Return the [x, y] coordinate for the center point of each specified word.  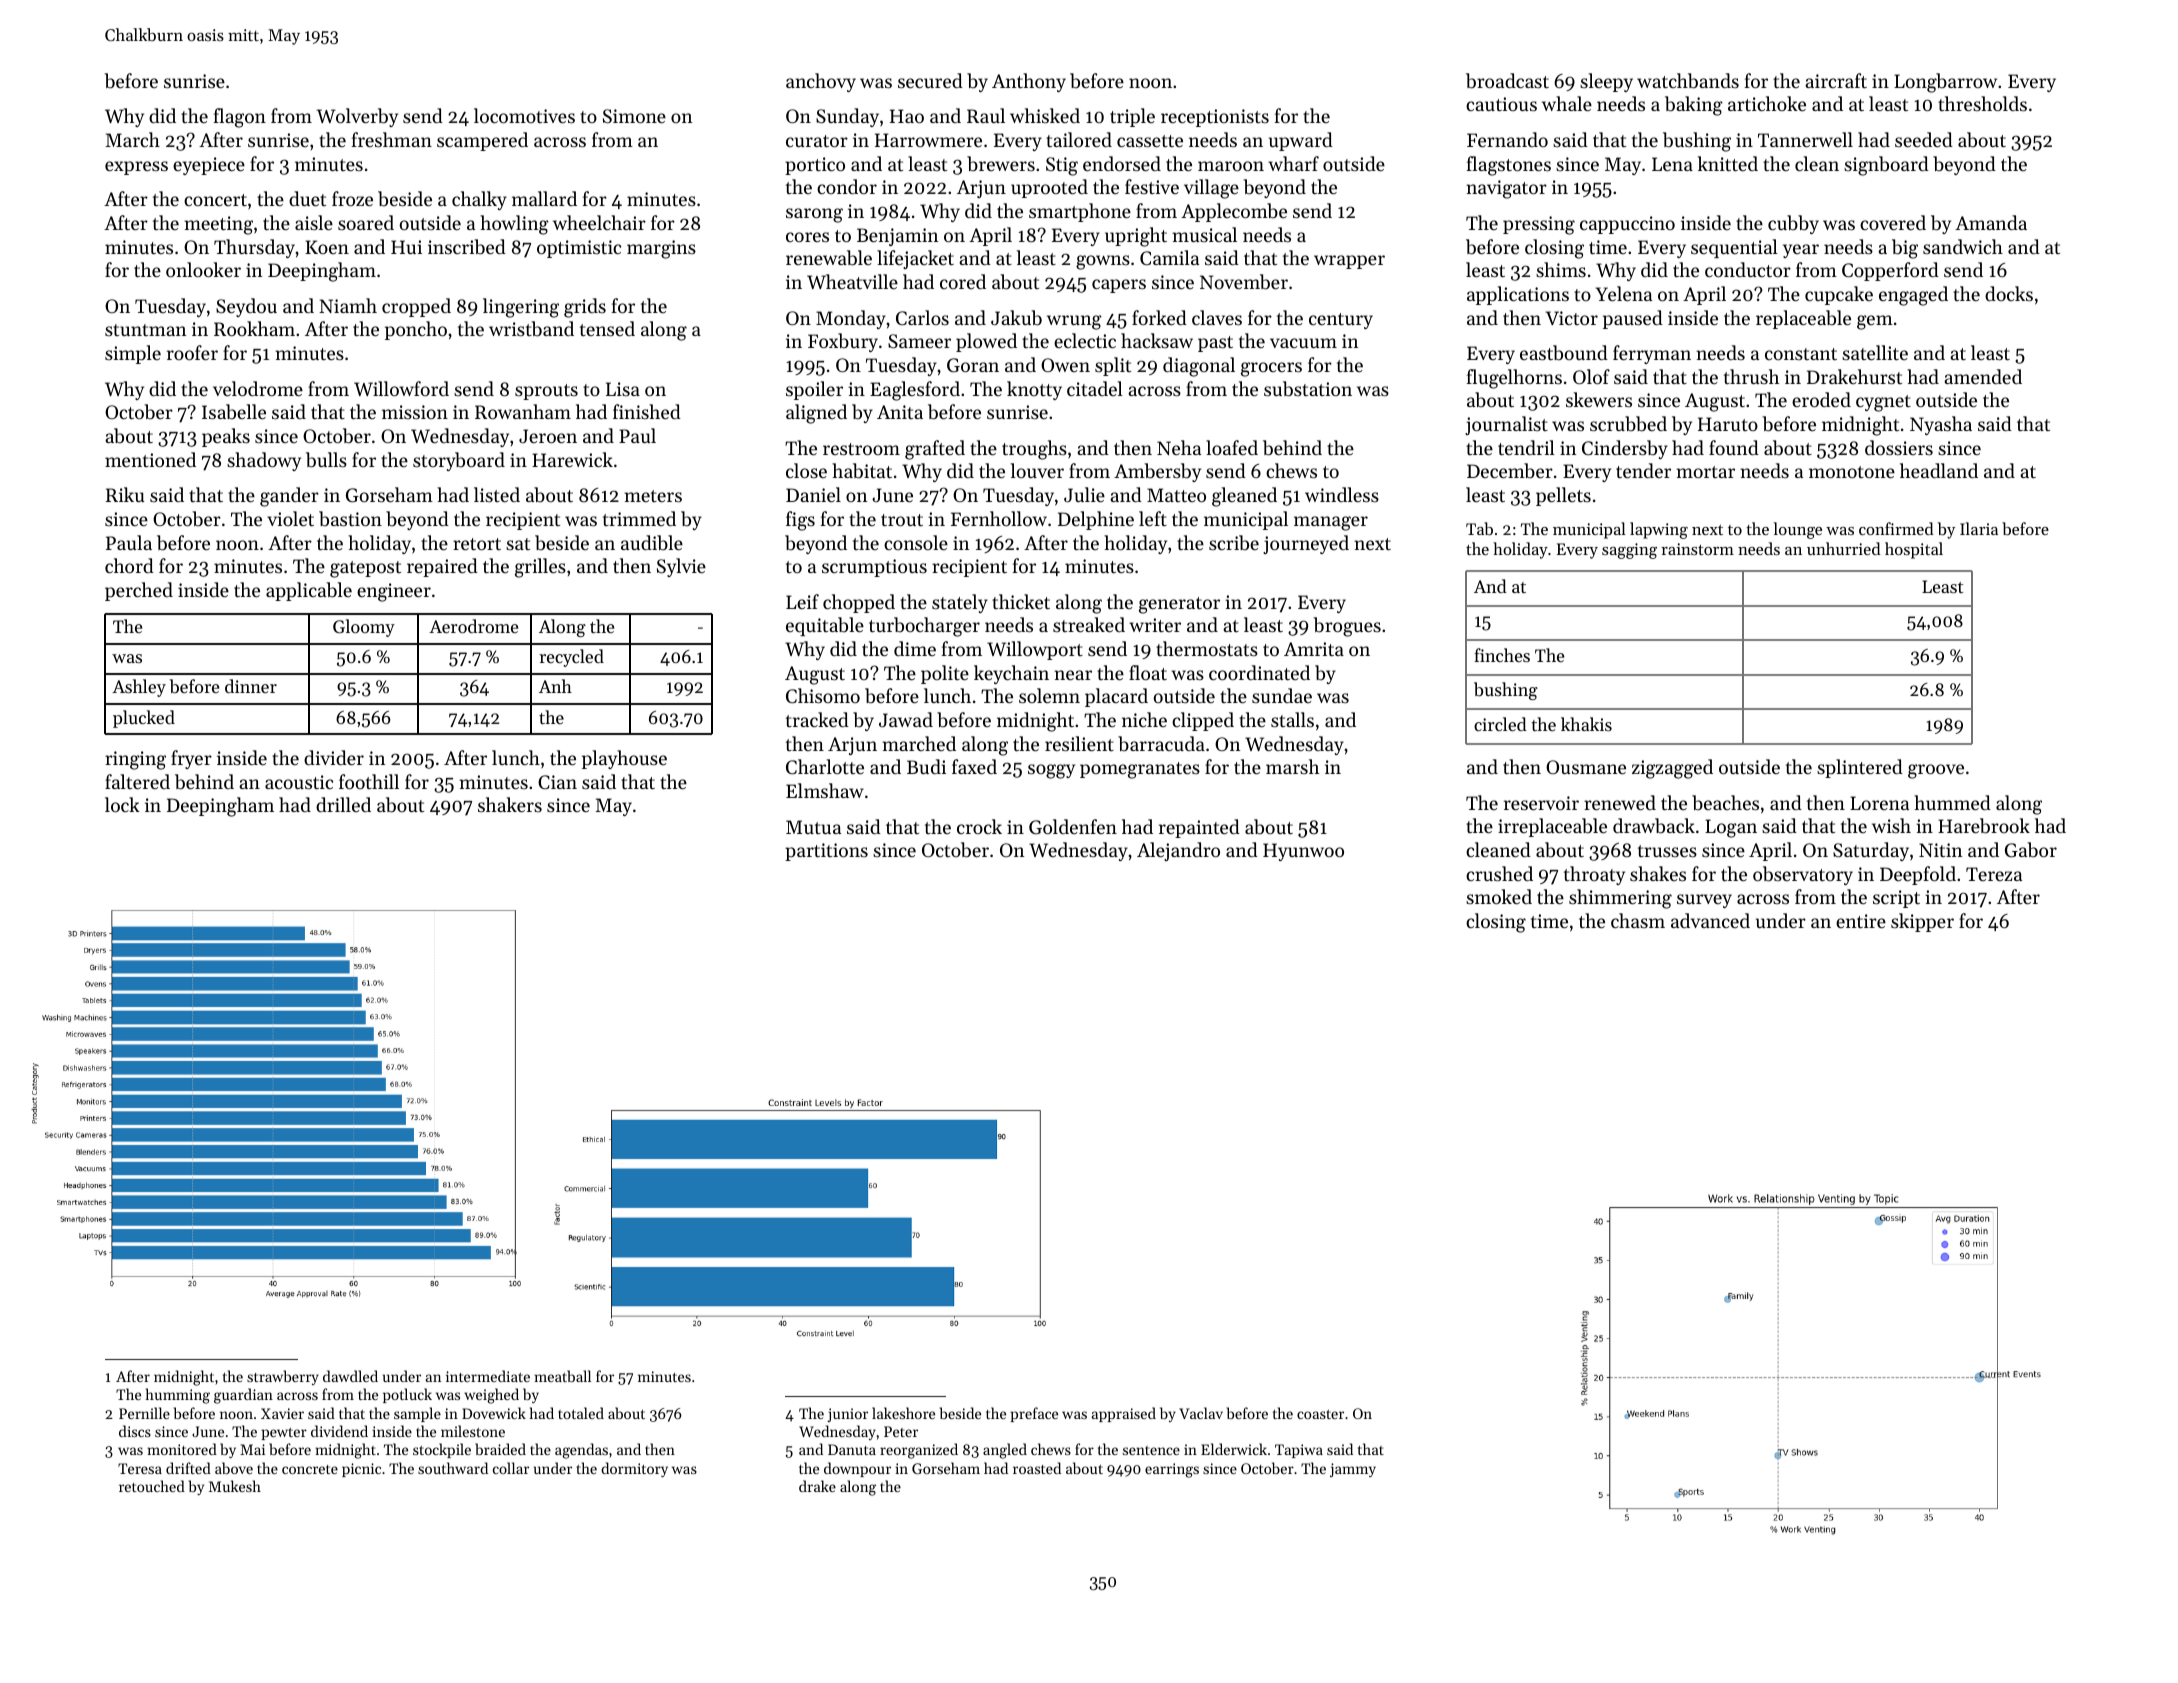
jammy [1353, 1470]
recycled [571, 658]
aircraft [1836, 80]
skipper [1922, 922]
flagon [240, 118]
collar [511, 1468]
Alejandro [1178, 851]
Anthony [1029, 82]
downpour [857, 1469]
